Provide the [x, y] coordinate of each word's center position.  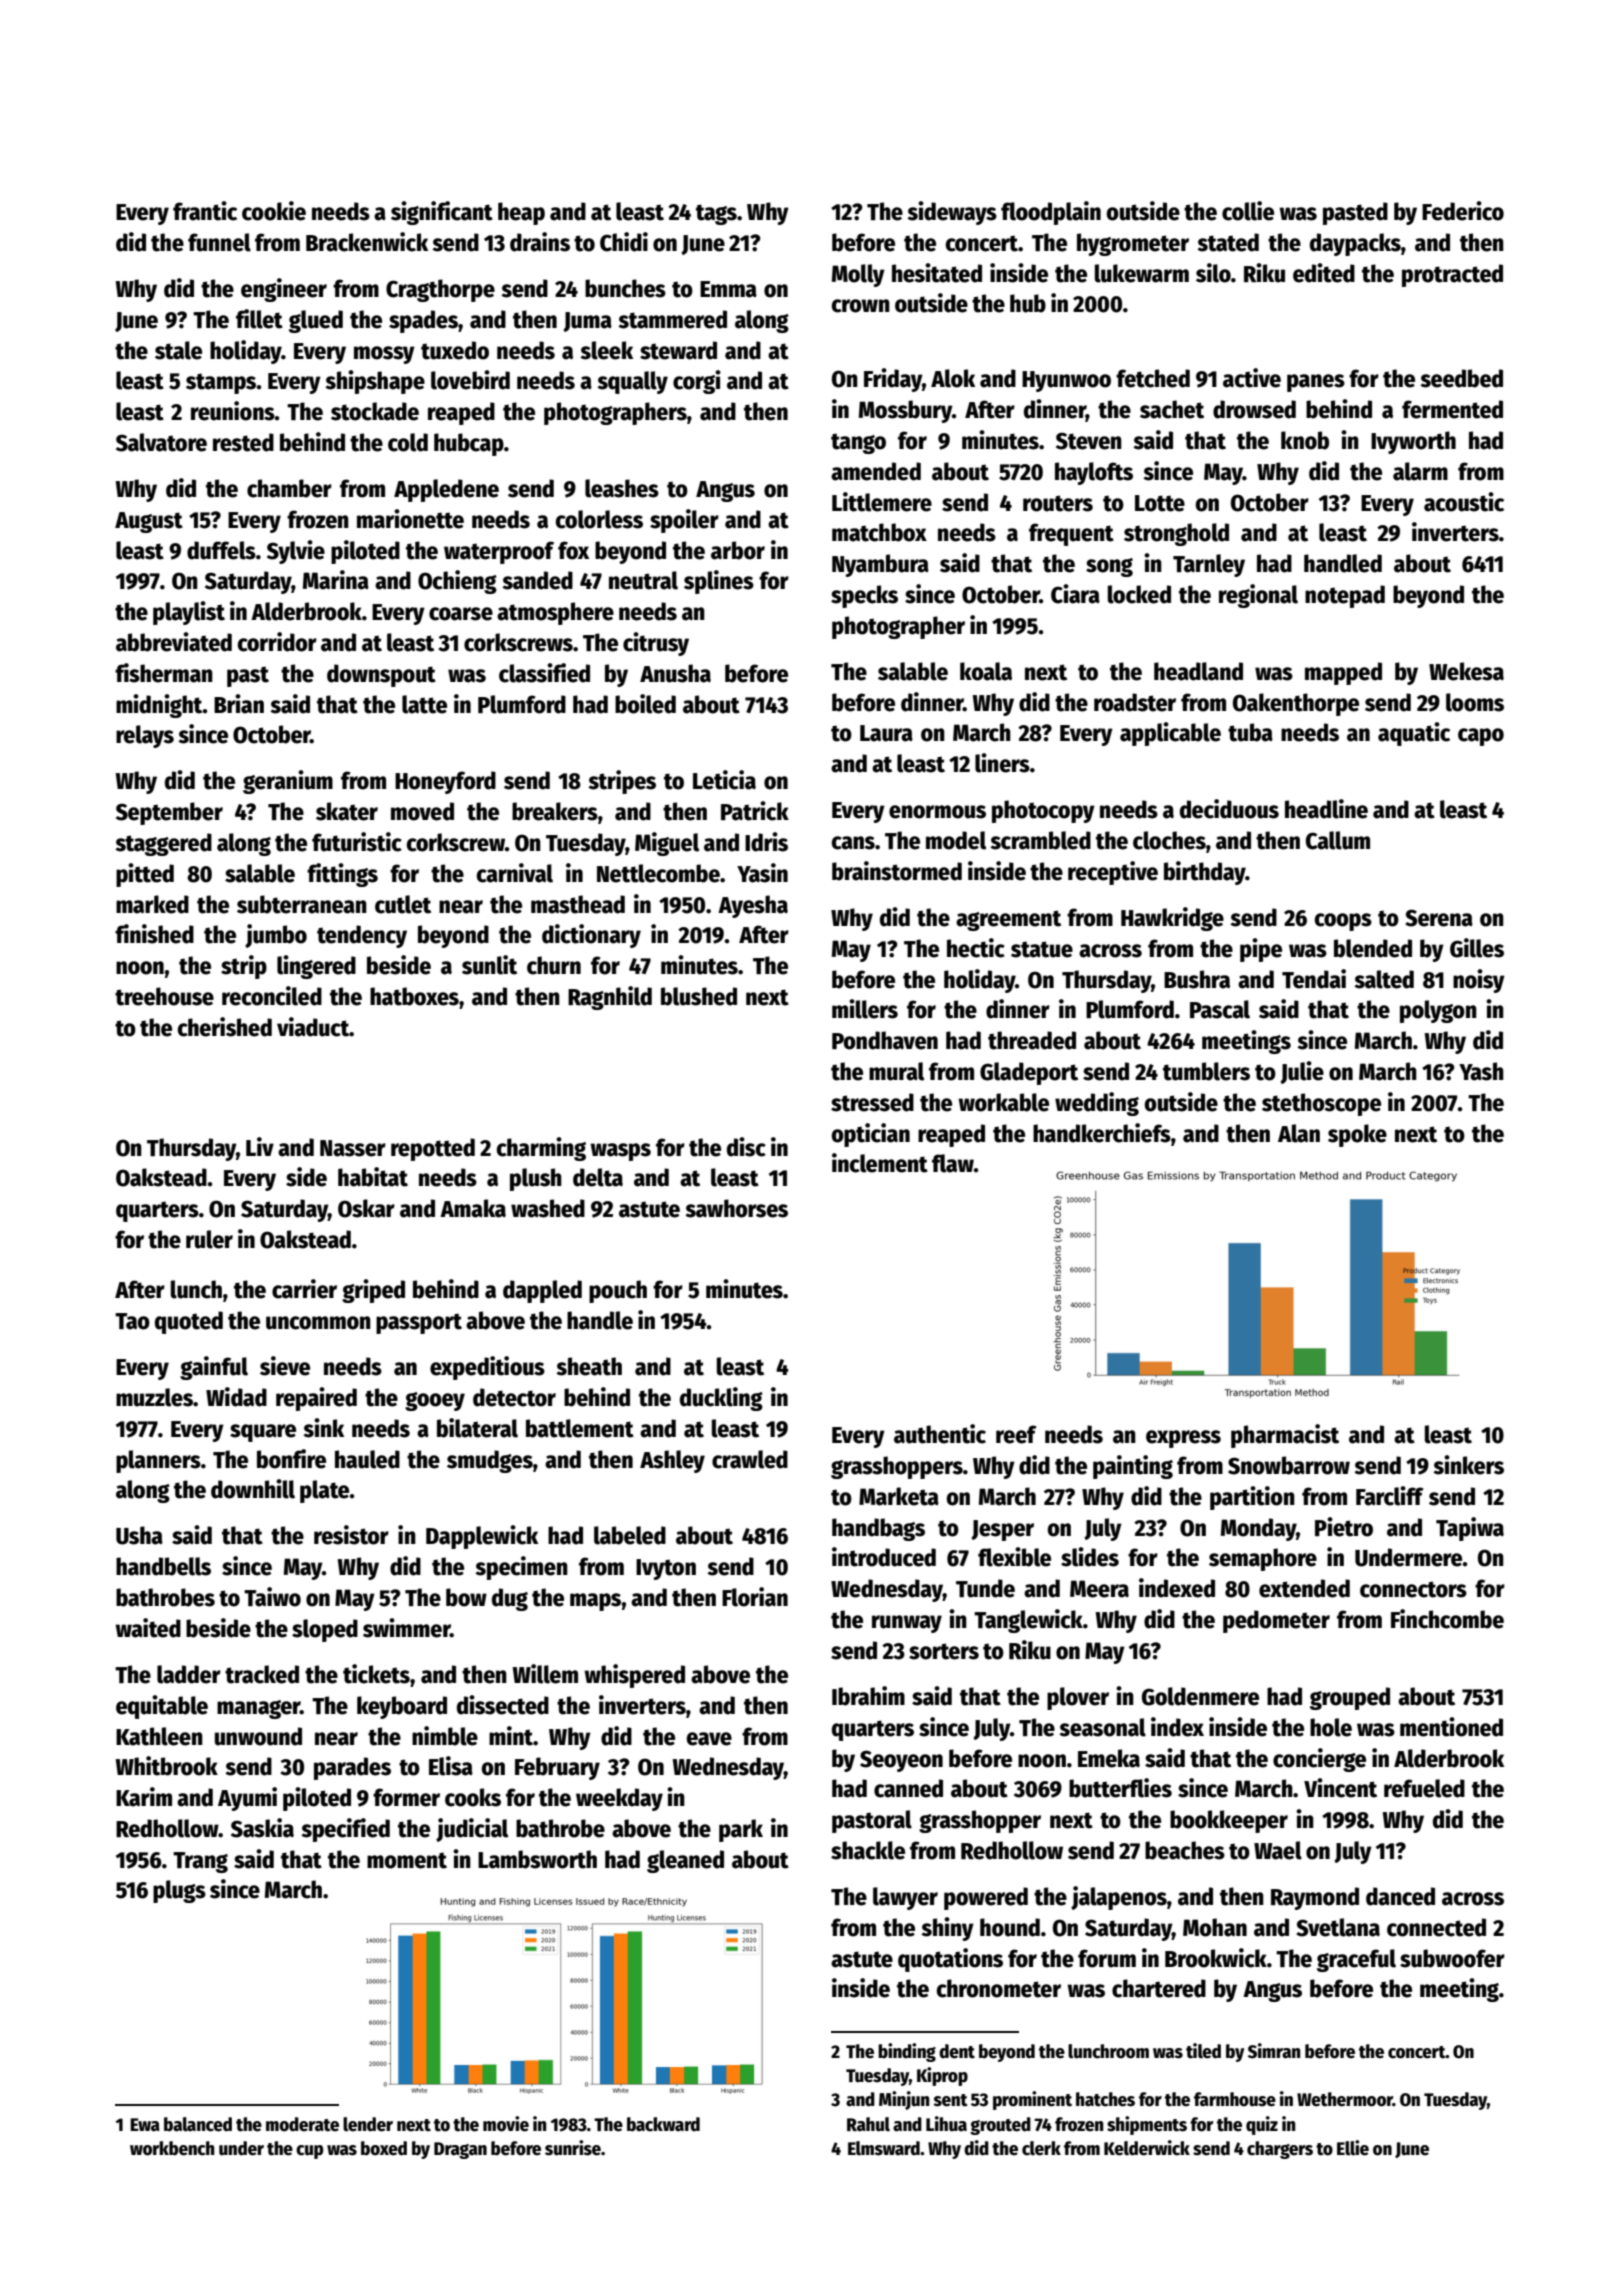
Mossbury [905, 411]
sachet [1172, 409]
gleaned [685, 1861]
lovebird [470, 380]
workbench [172, 2148]
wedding [1097, 1104]
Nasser [353, 1148]
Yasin [762, 873]
